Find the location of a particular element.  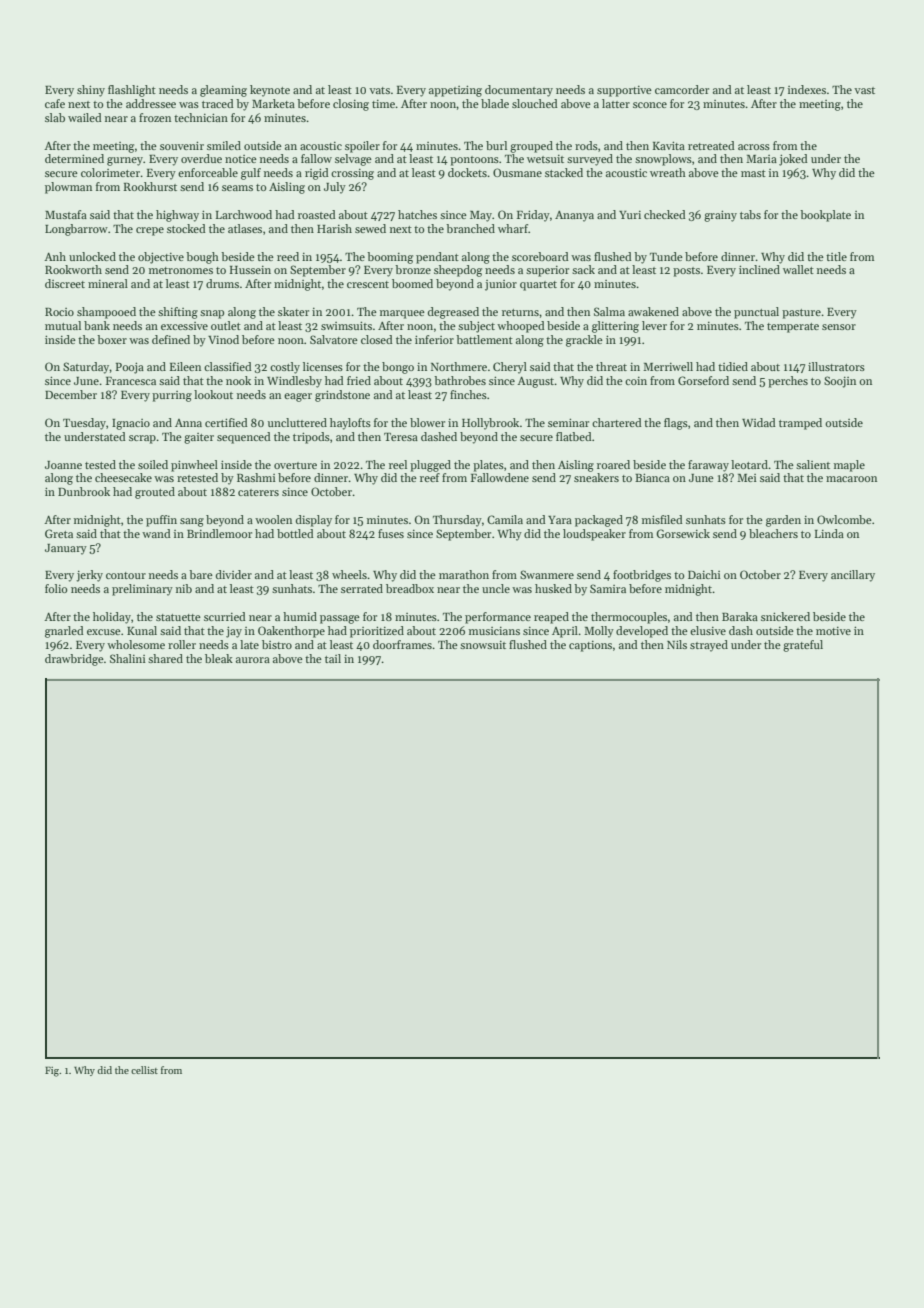

drawbridge is located at coordinates (74, 660).
